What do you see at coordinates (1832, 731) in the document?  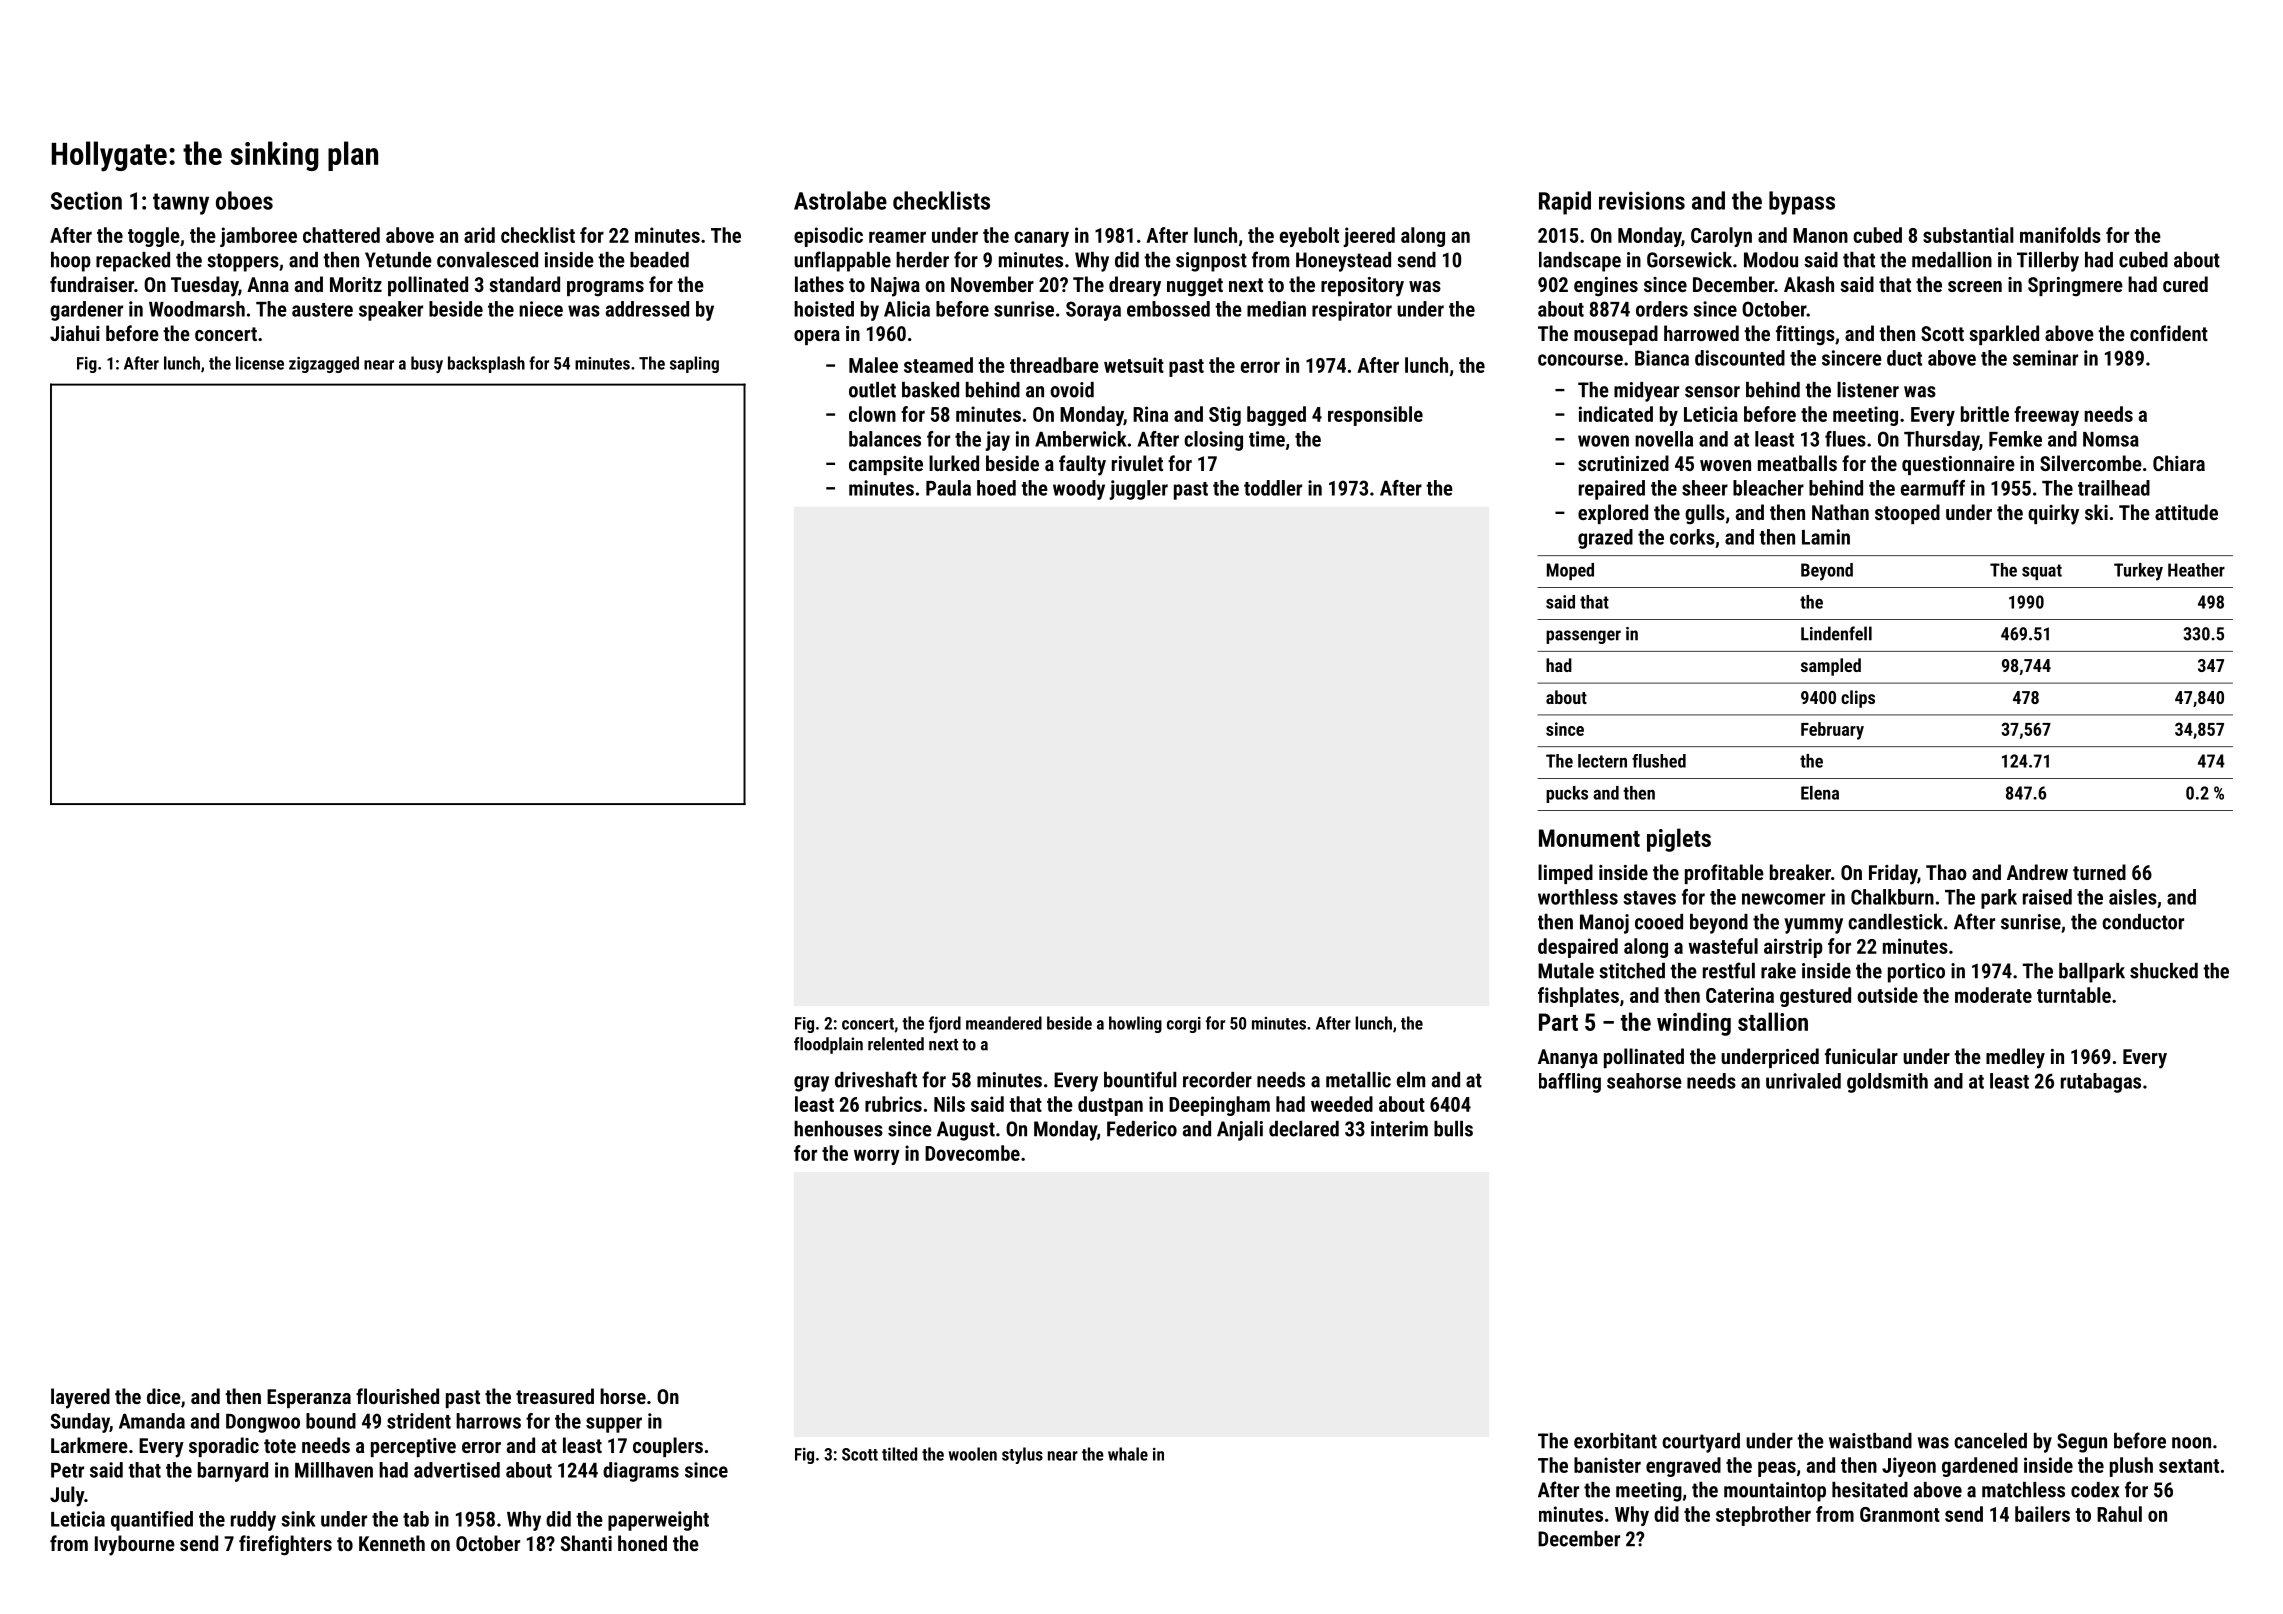 I see `February` at bounding box center [1832, 731].
